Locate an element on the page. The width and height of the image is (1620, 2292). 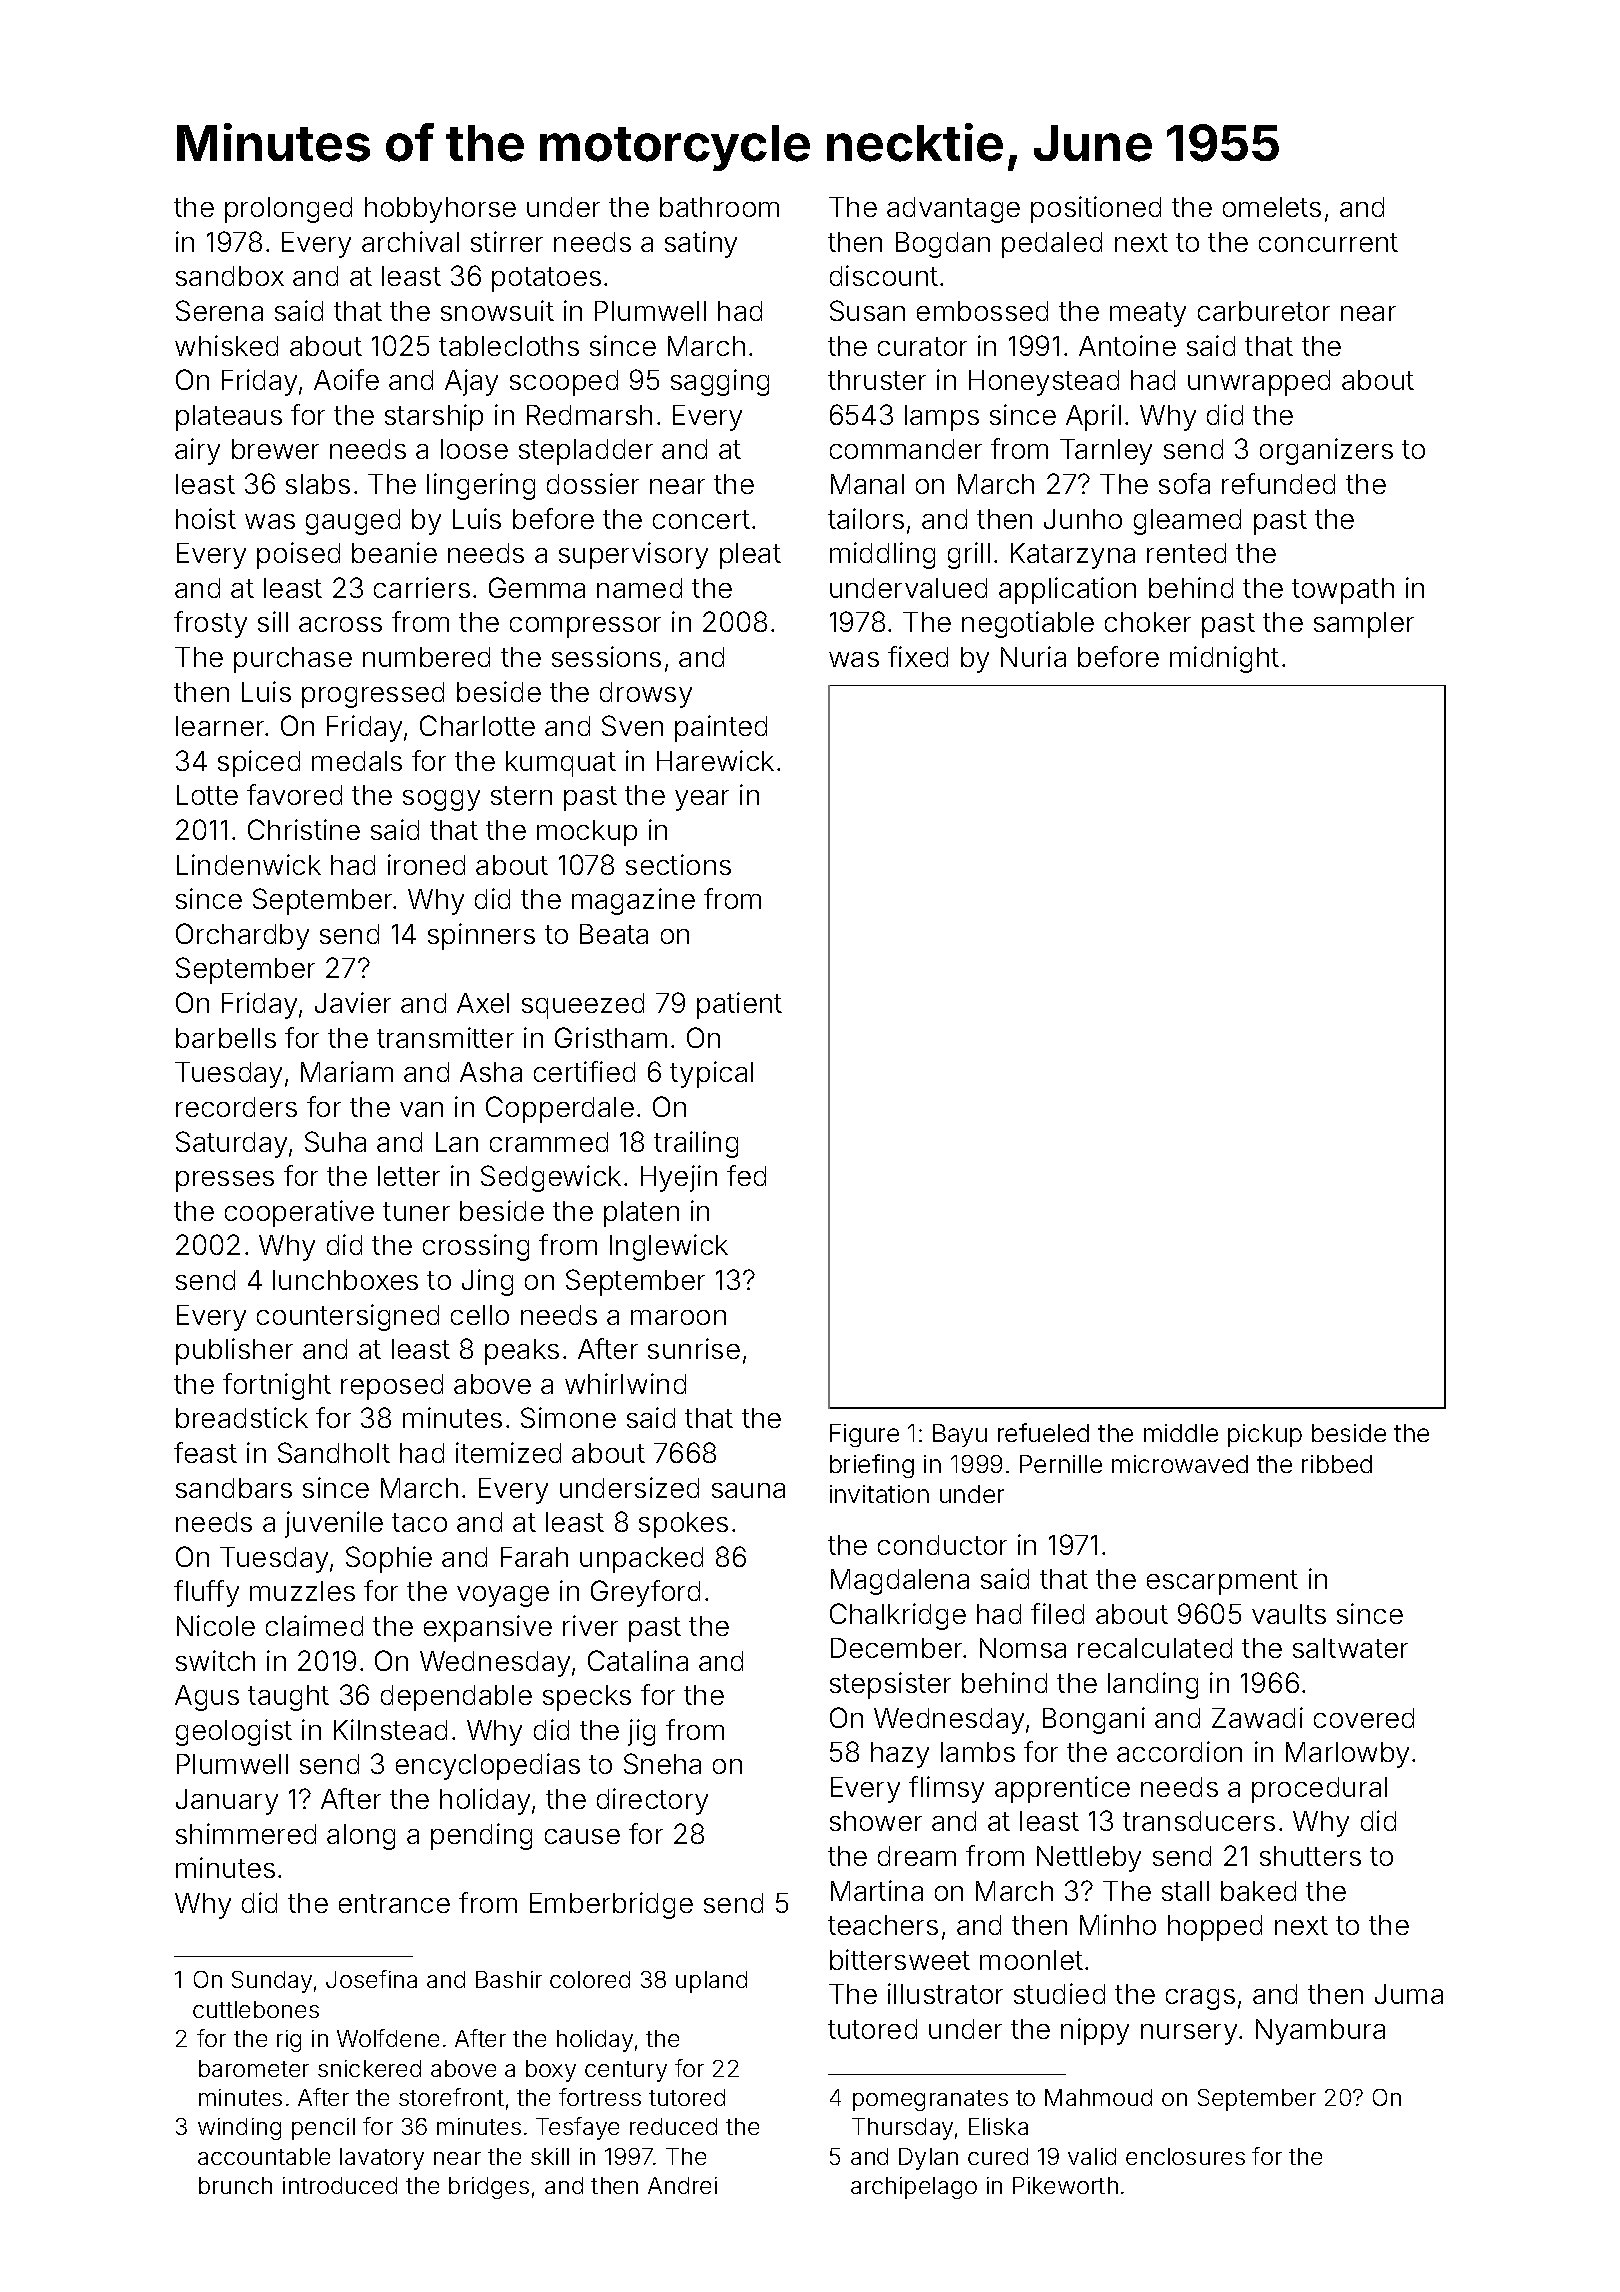
Figure is located at coordinates (864, 1435).
